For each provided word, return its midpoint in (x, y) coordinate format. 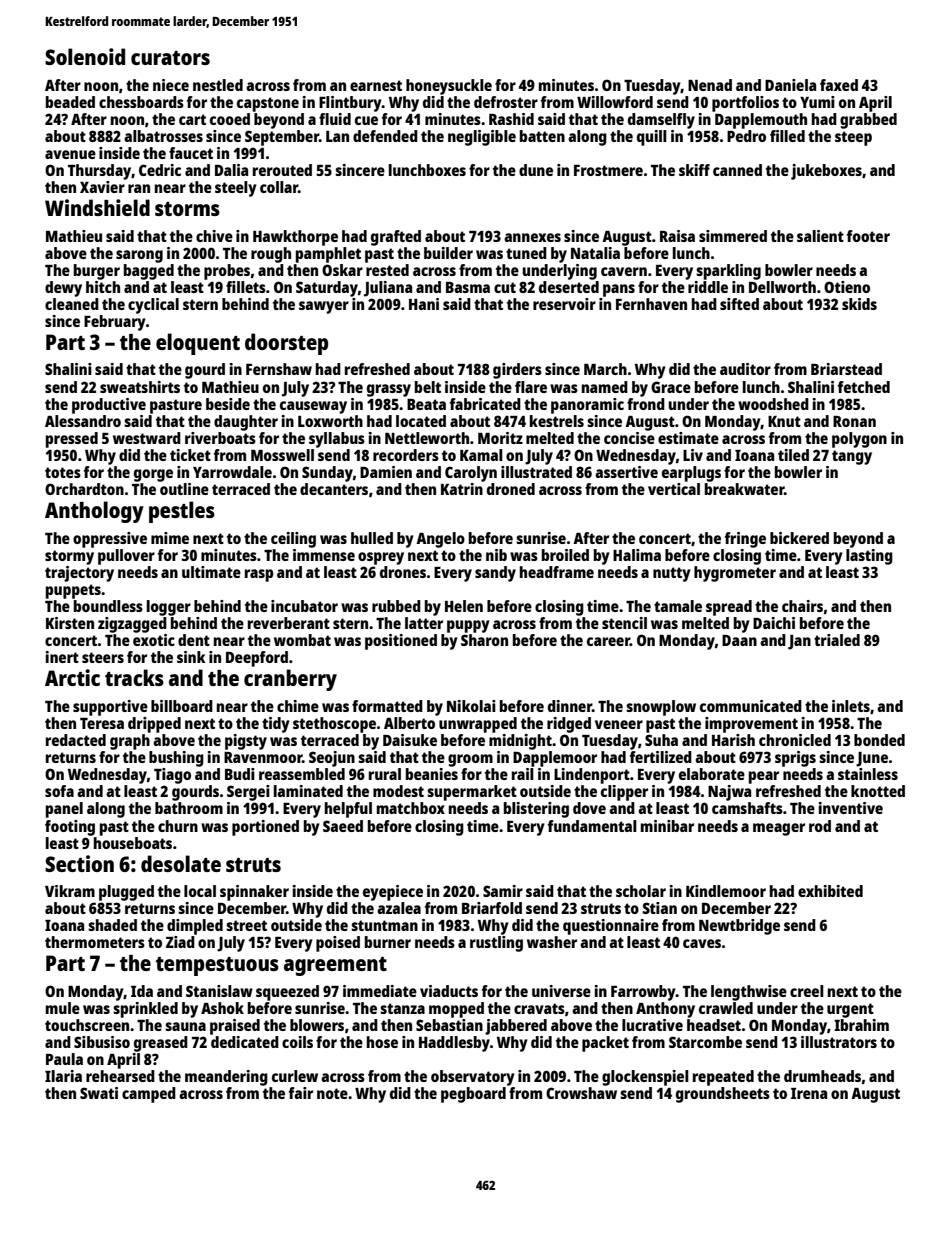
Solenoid (85, 56)
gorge (153, 475)
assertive (626, 472)
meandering (226, 1078)
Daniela (790, 85)
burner (388, 942)
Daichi (774, 623)
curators (170, 58)
